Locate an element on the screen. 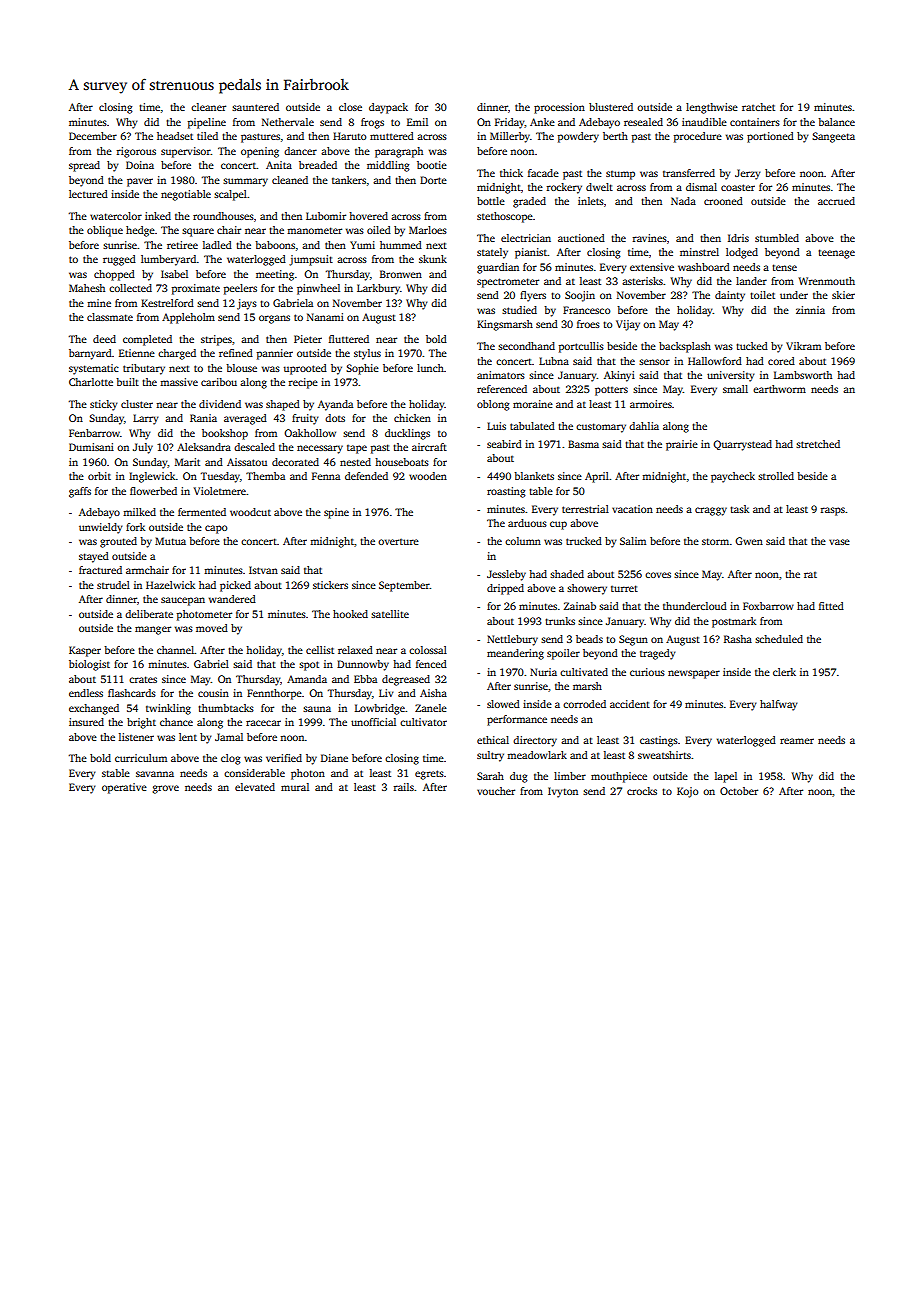 The image size is (924, 1308). ducklings is located at coordinates (407, 434).
